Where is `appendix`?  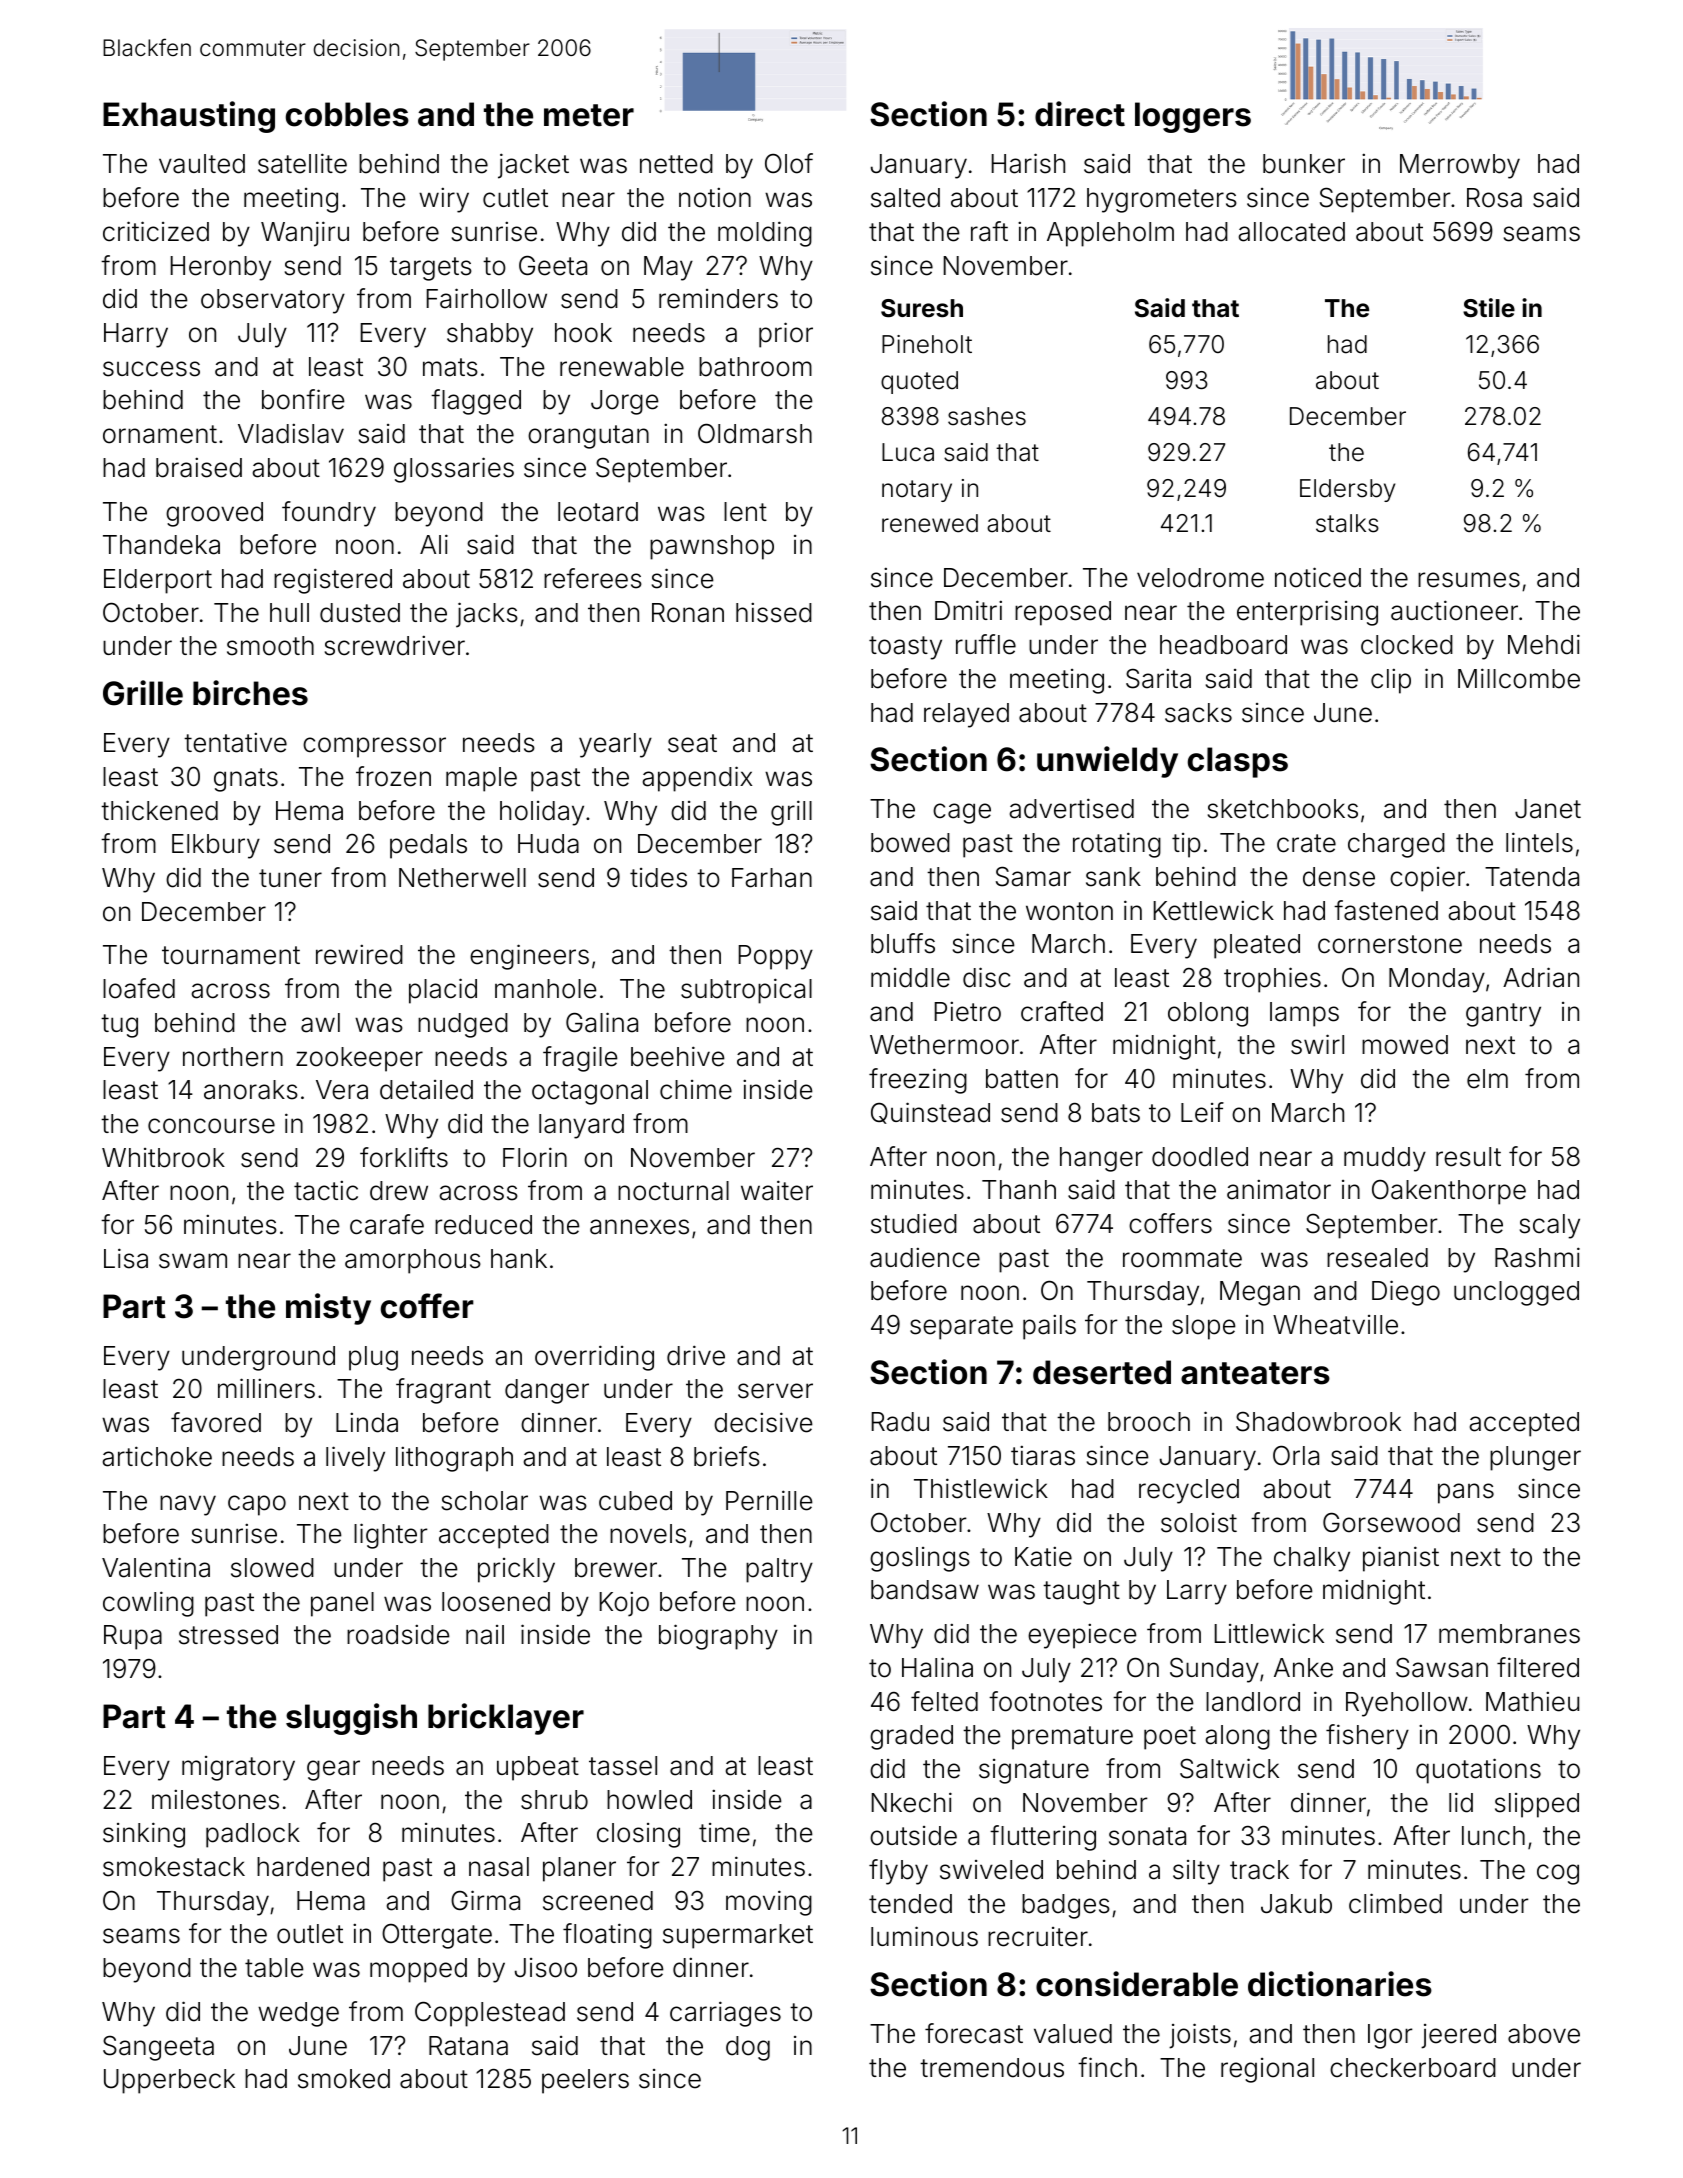 appendix is located at coordinates (697, 779).
